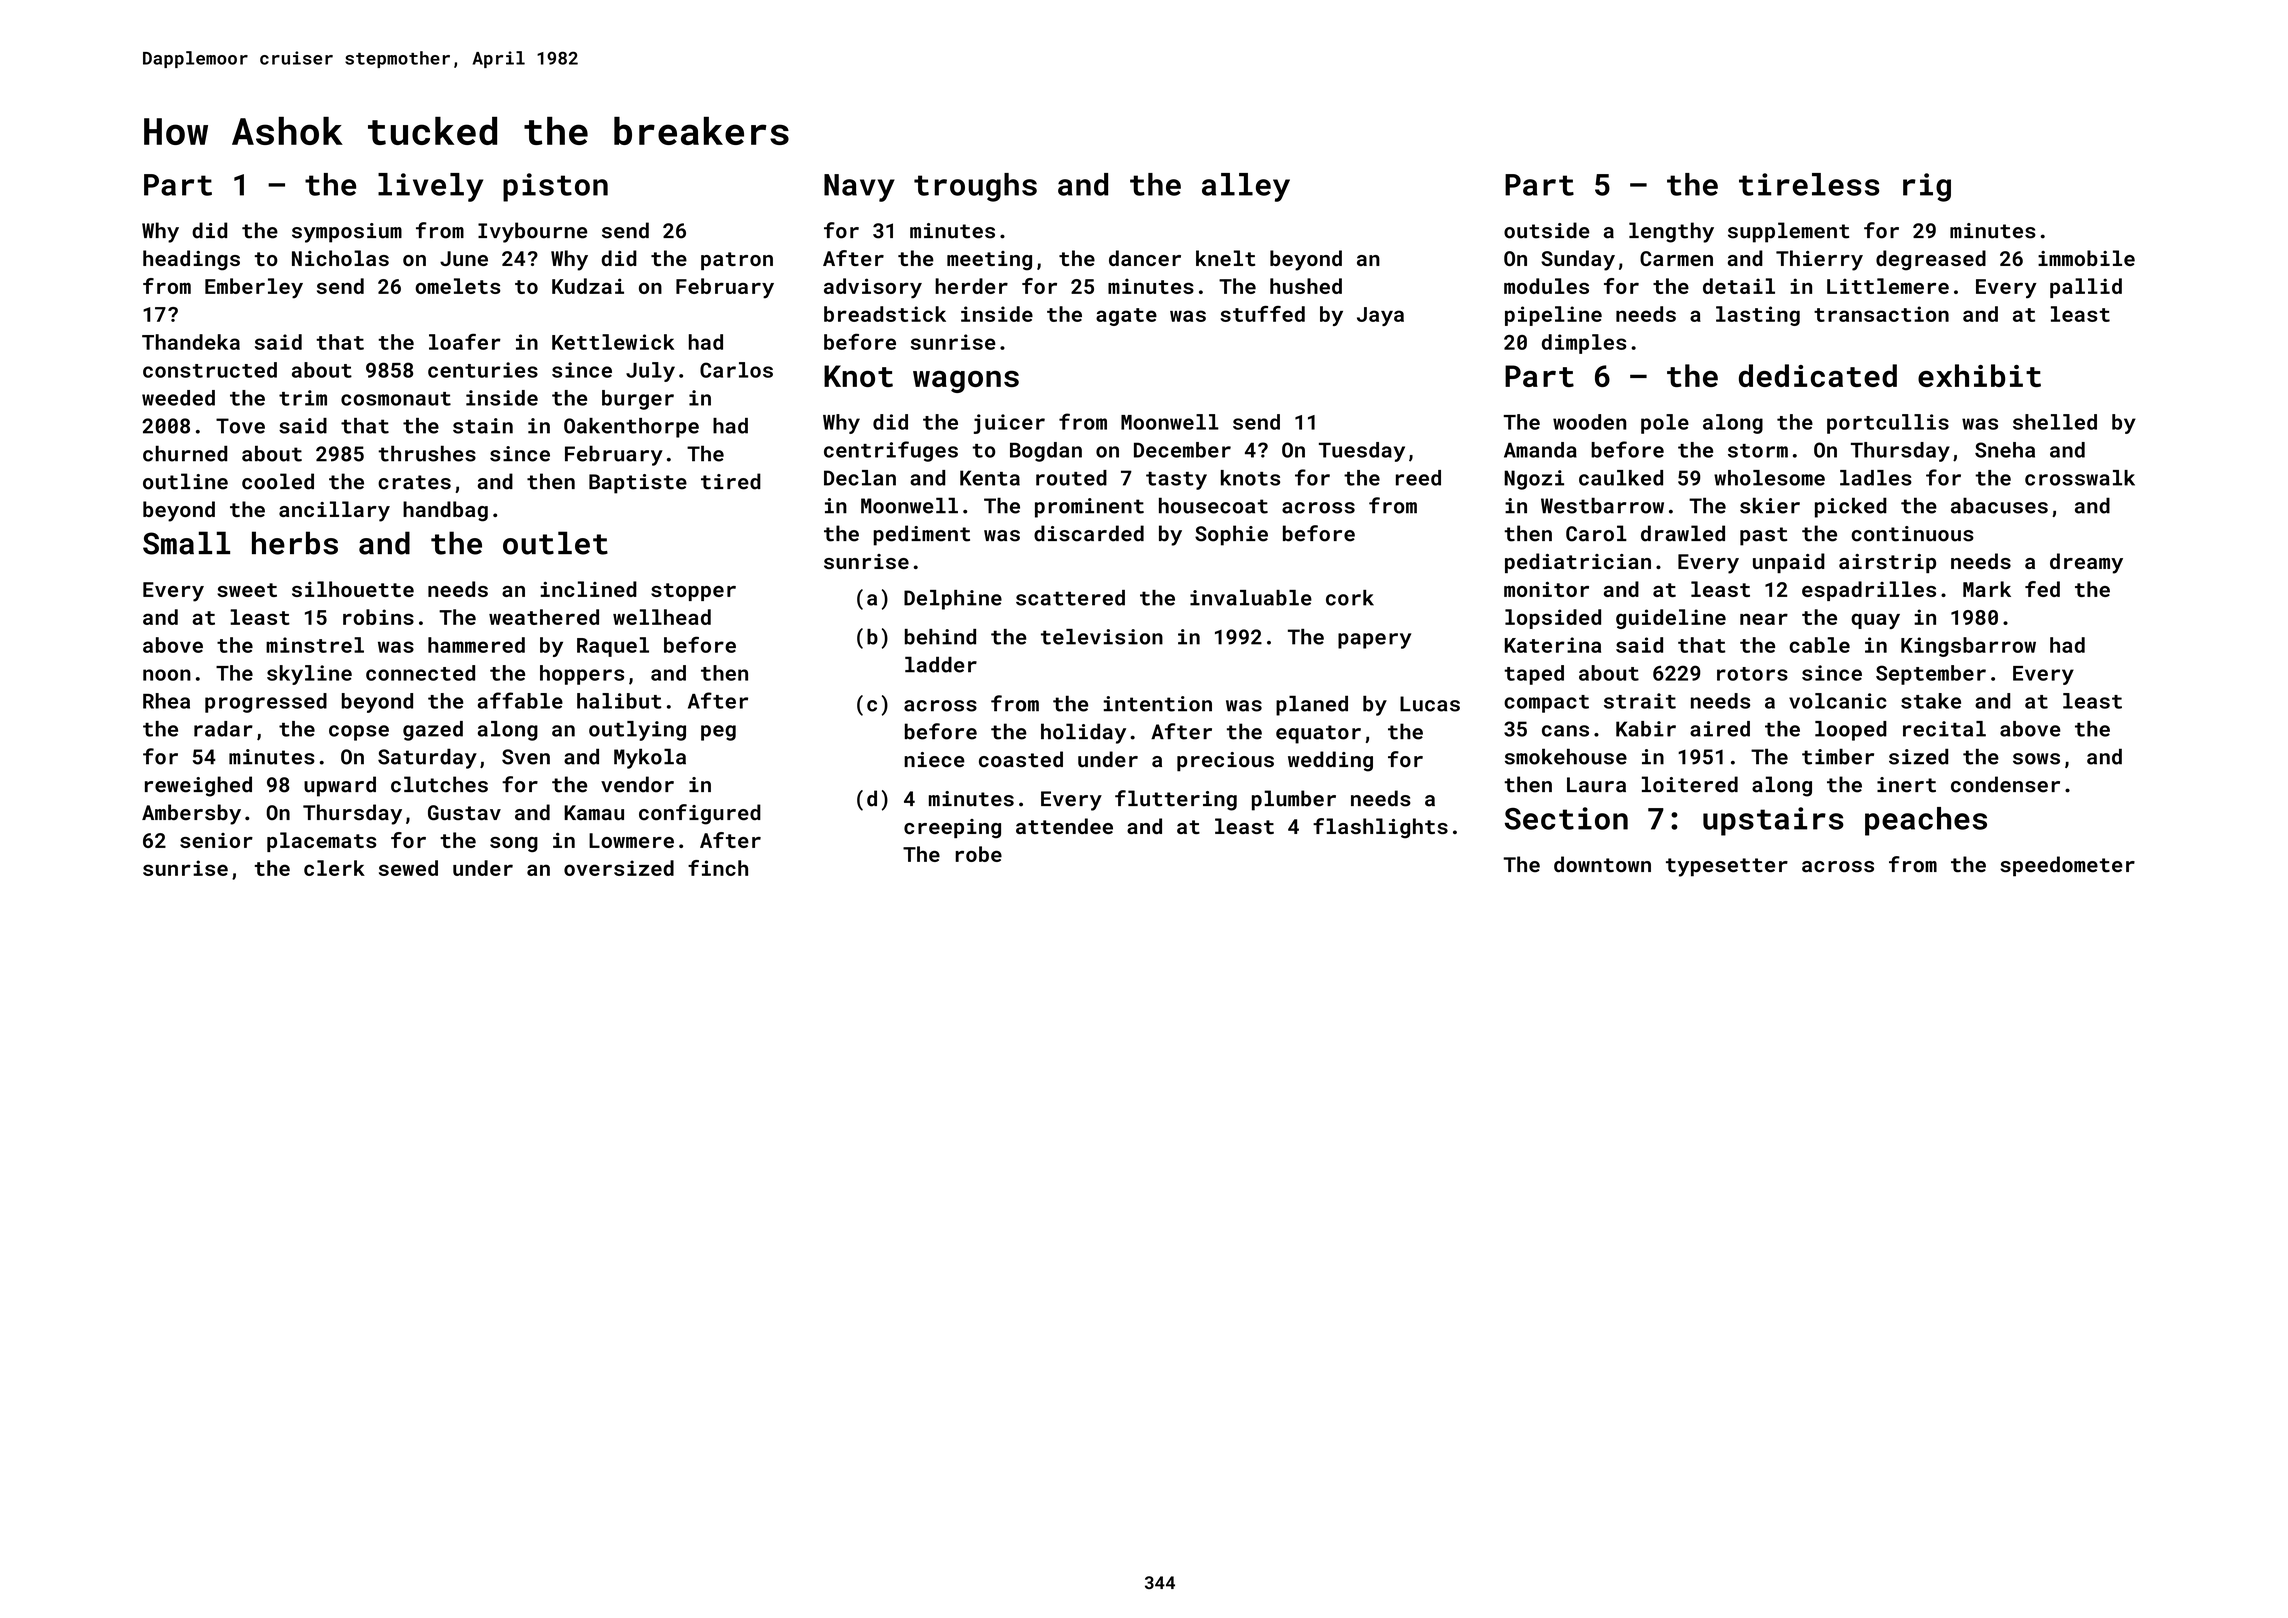 The image size is (2288, 1618). Describe the element at coordinates (1818, 375) in the screenshot. I see `dedicated` at that location.
